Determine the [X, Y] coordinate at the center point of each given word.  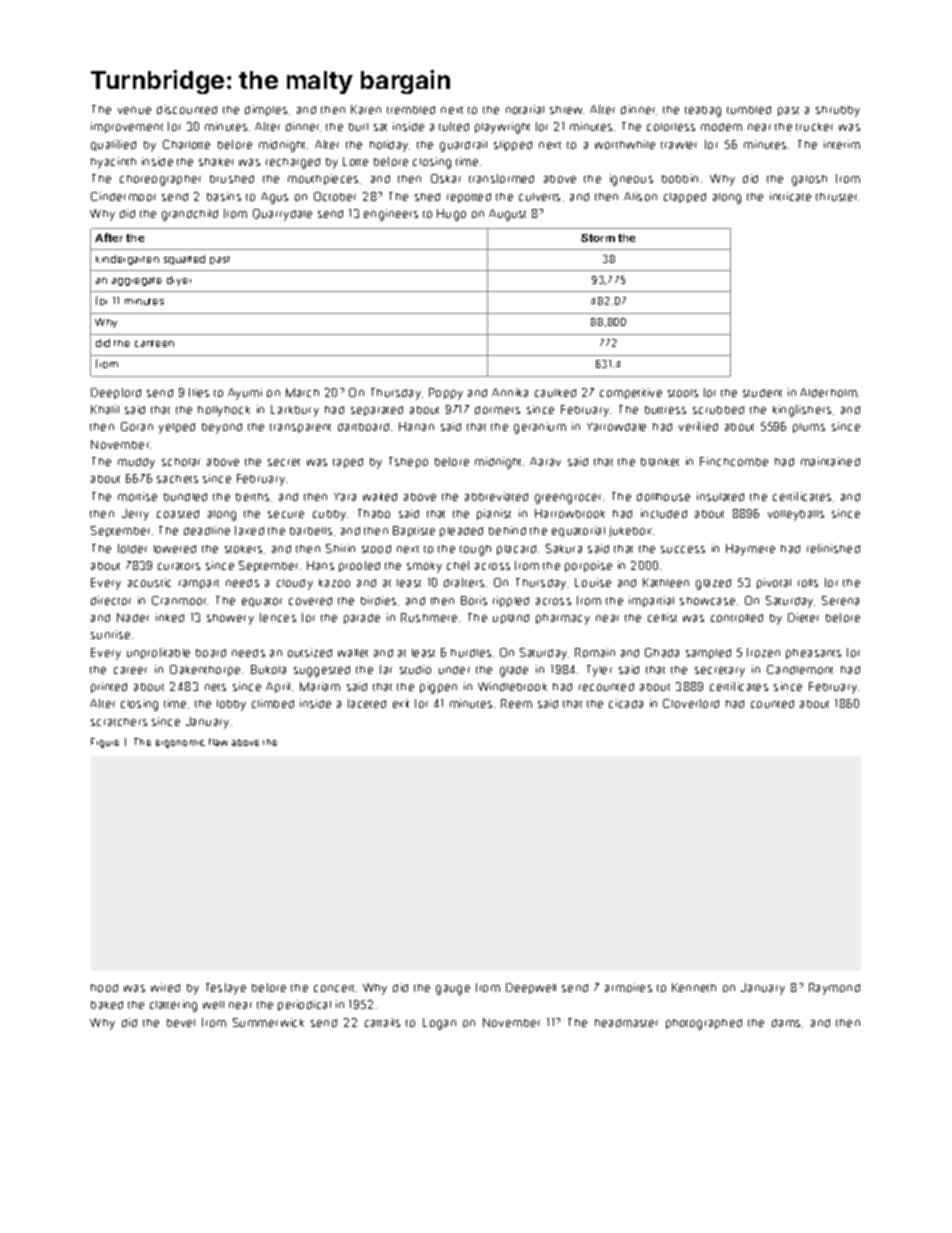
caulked [555, 393]
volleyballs [796, 515]
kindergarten [127, 260]
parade [362, 619]
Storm [598, 238]
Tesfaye [226, 989]
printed [109, 687]
